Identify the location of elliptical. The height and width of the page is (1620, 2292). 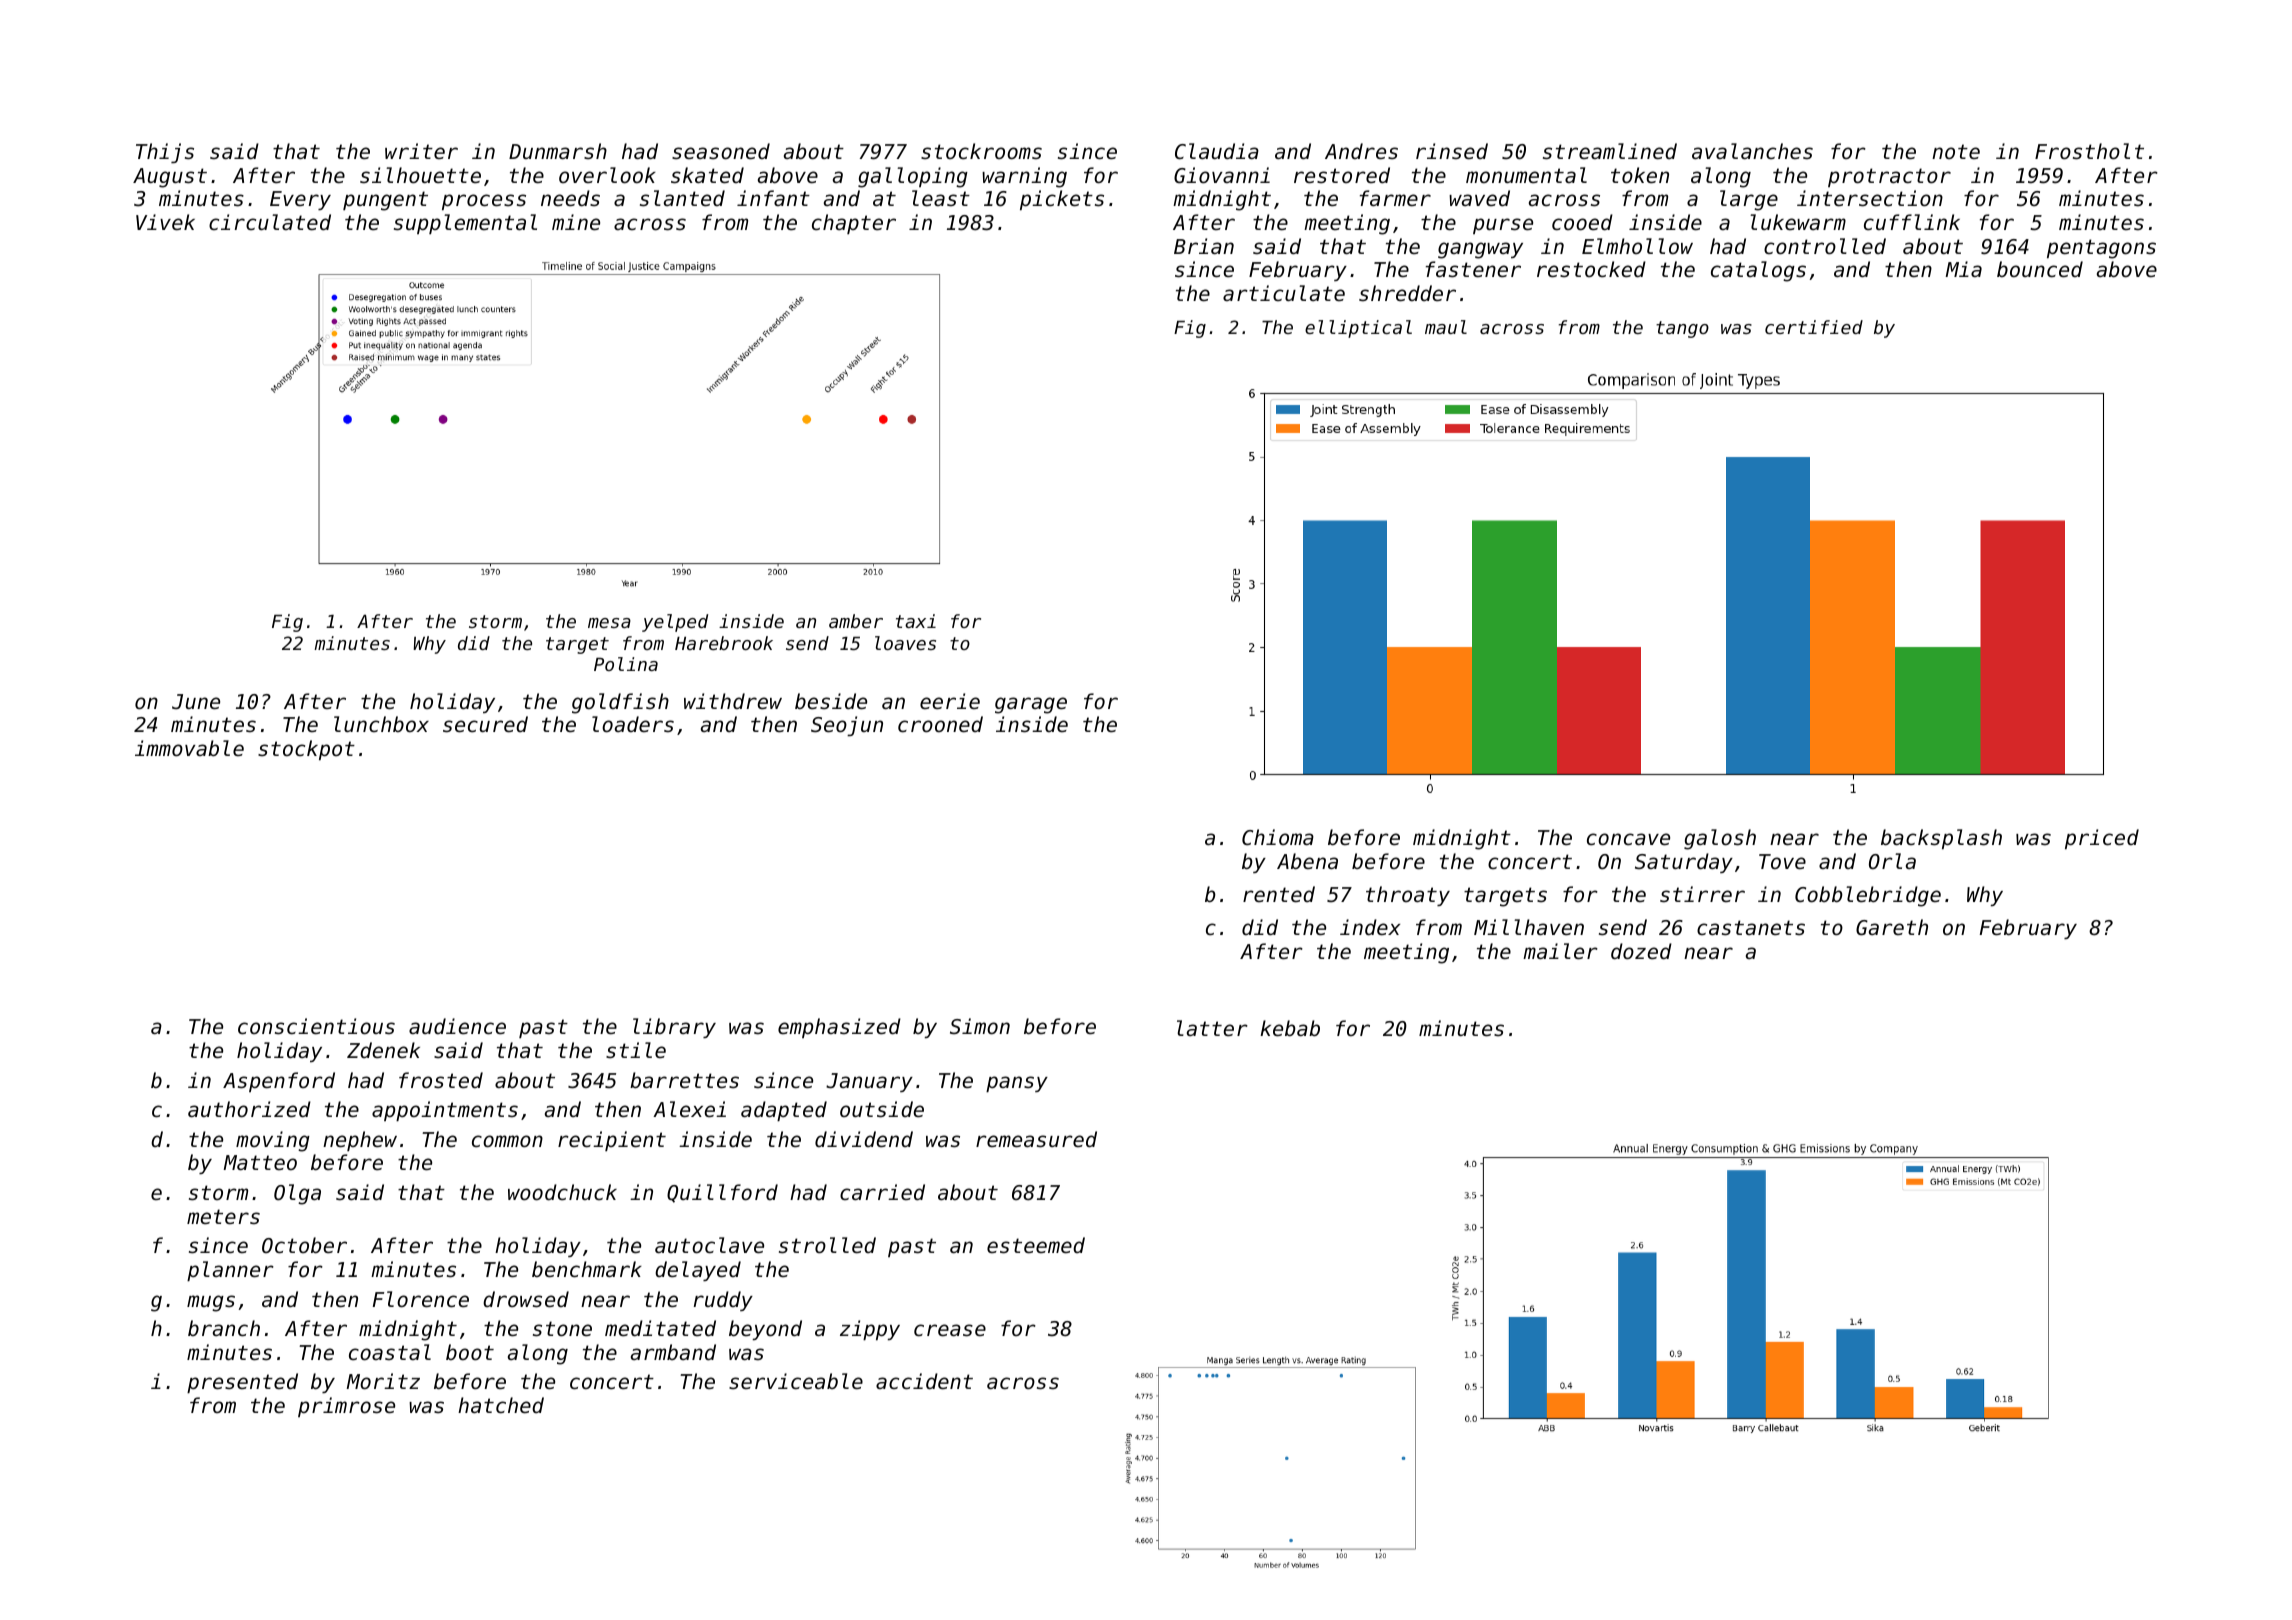
(1358, 329).
